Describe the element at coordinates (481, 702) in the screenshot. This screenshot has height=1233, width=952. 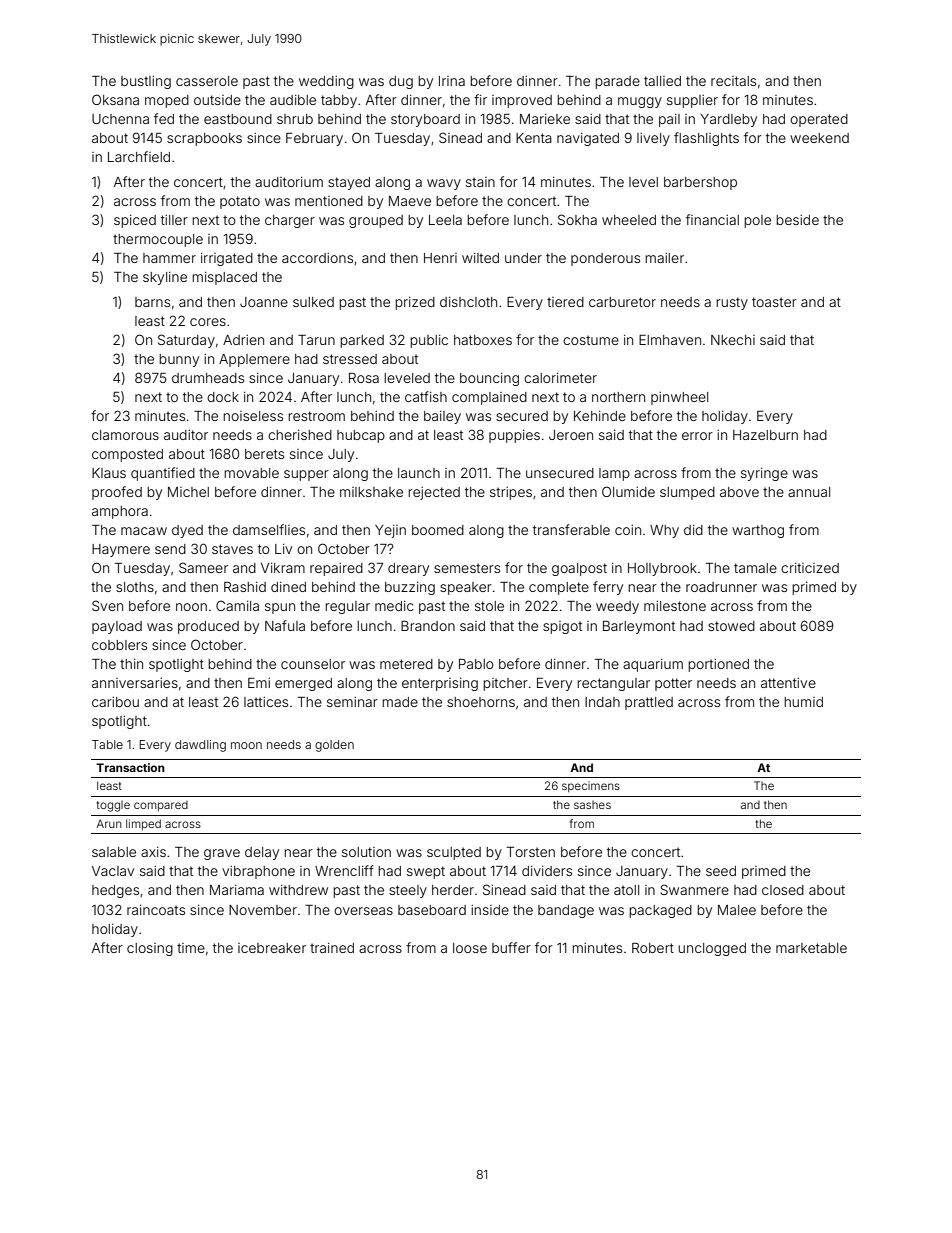
I see `shoehorns` at that location.
